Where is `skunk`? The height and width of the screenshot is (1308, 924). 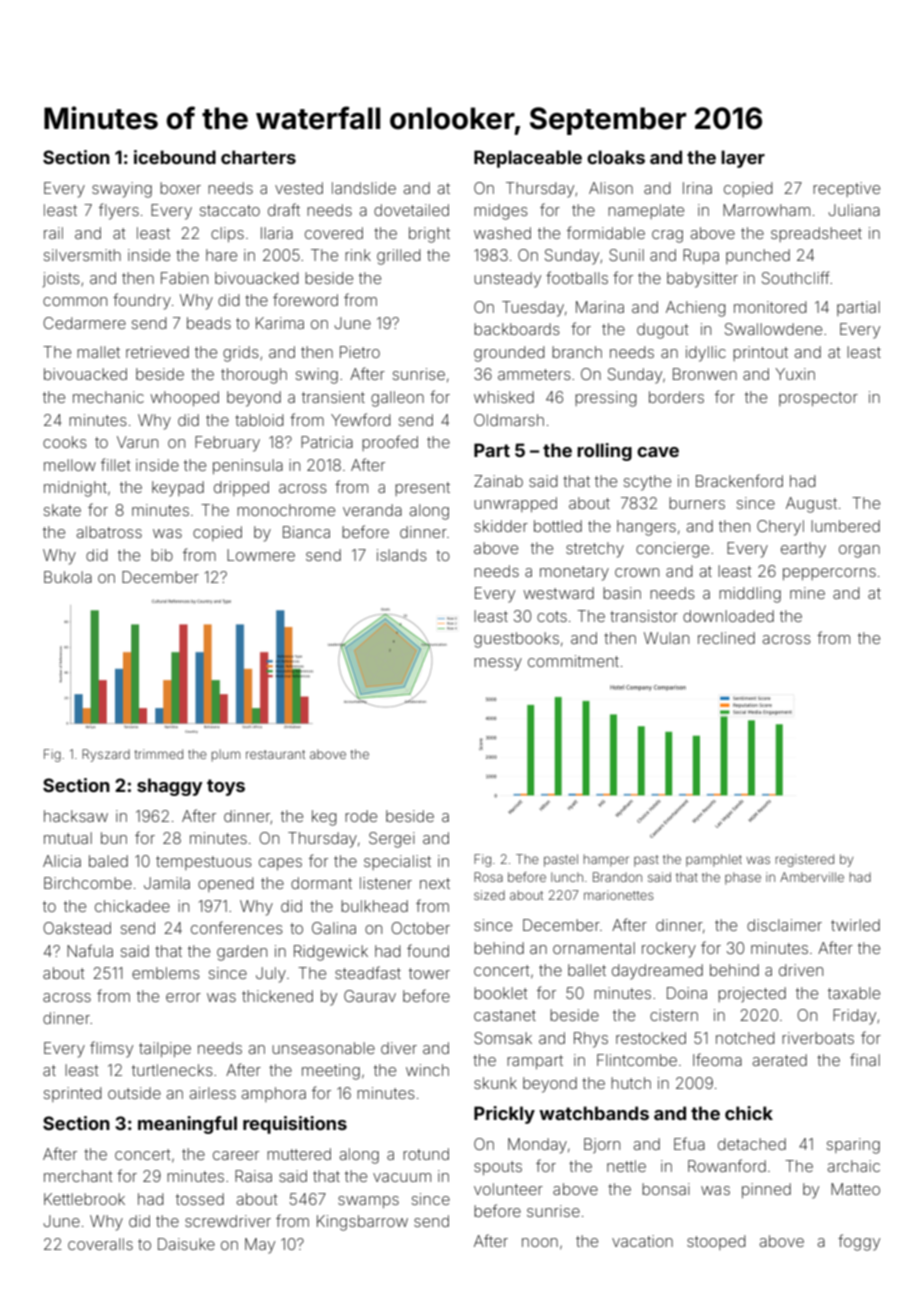
skunk is located at coordinates (495, 1083).
